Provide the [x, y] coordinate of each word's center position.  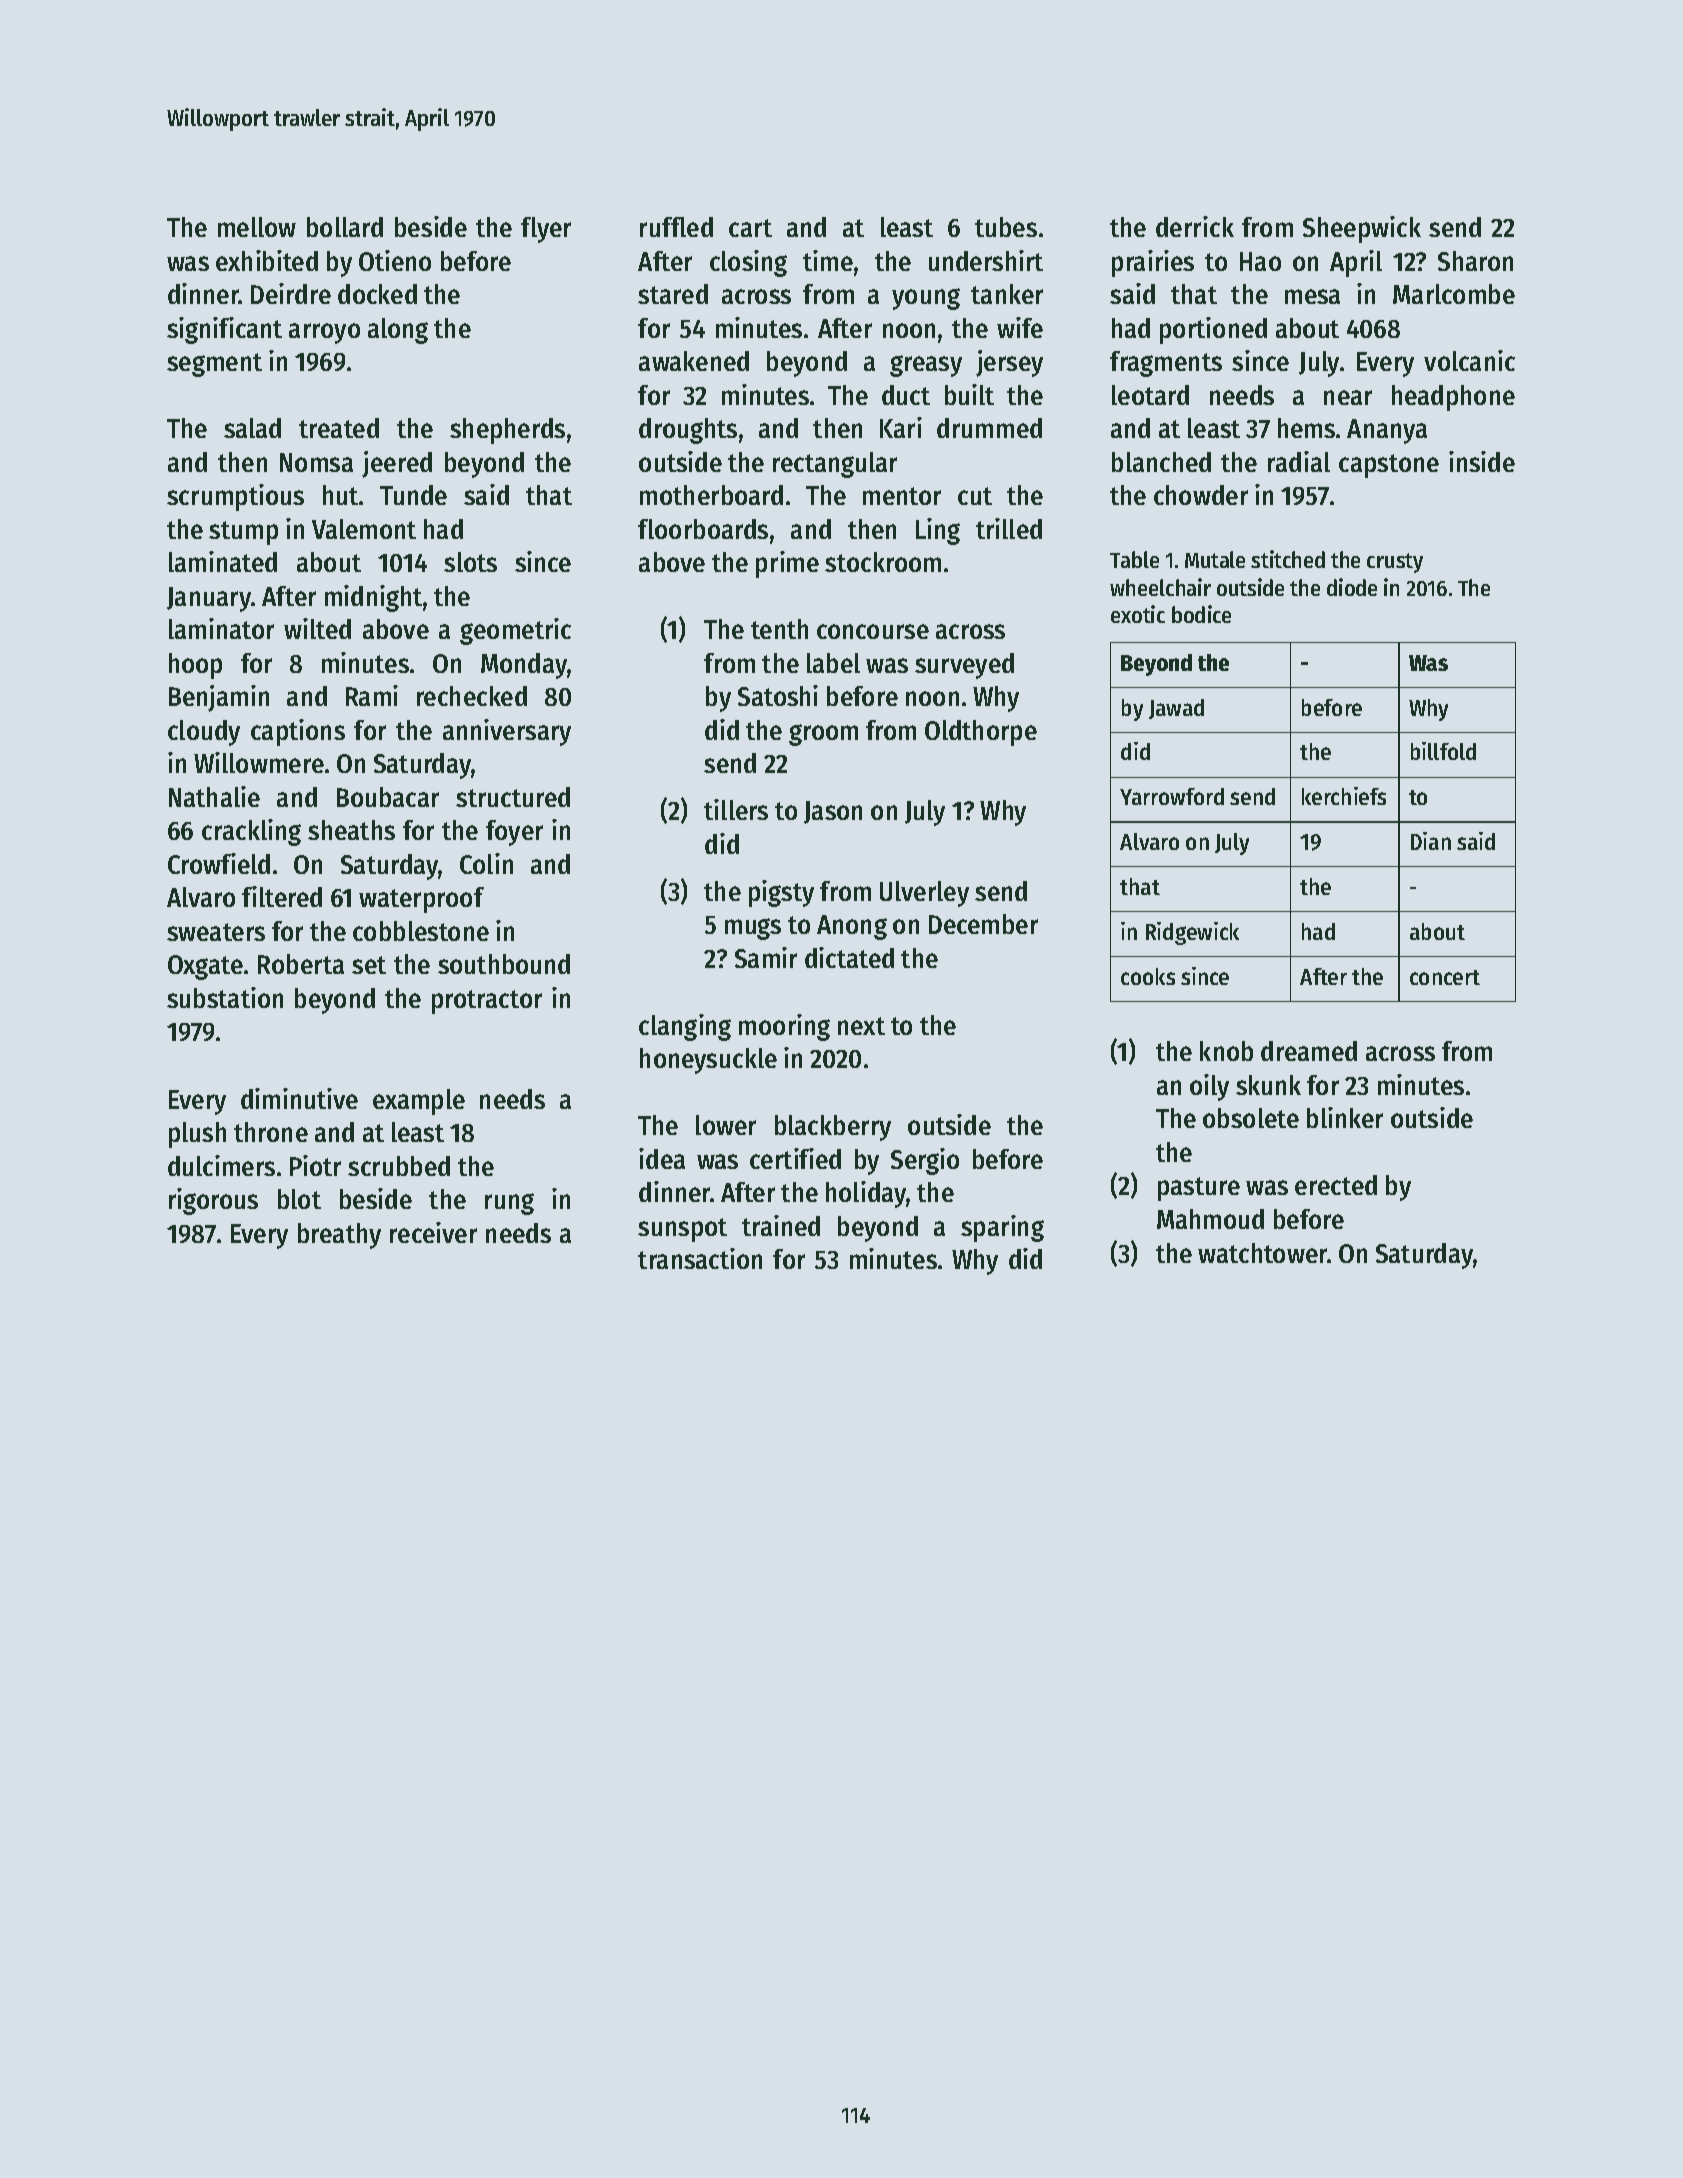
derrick [1195, 226]
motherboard [711, 495]
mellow [257, 227]
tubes [1006, 227]
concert [1445, 977]
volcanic [1469, 360]
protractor [487, 1002]
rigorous [213, 1201]
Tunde [413, 495]
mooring [784, 1027]
